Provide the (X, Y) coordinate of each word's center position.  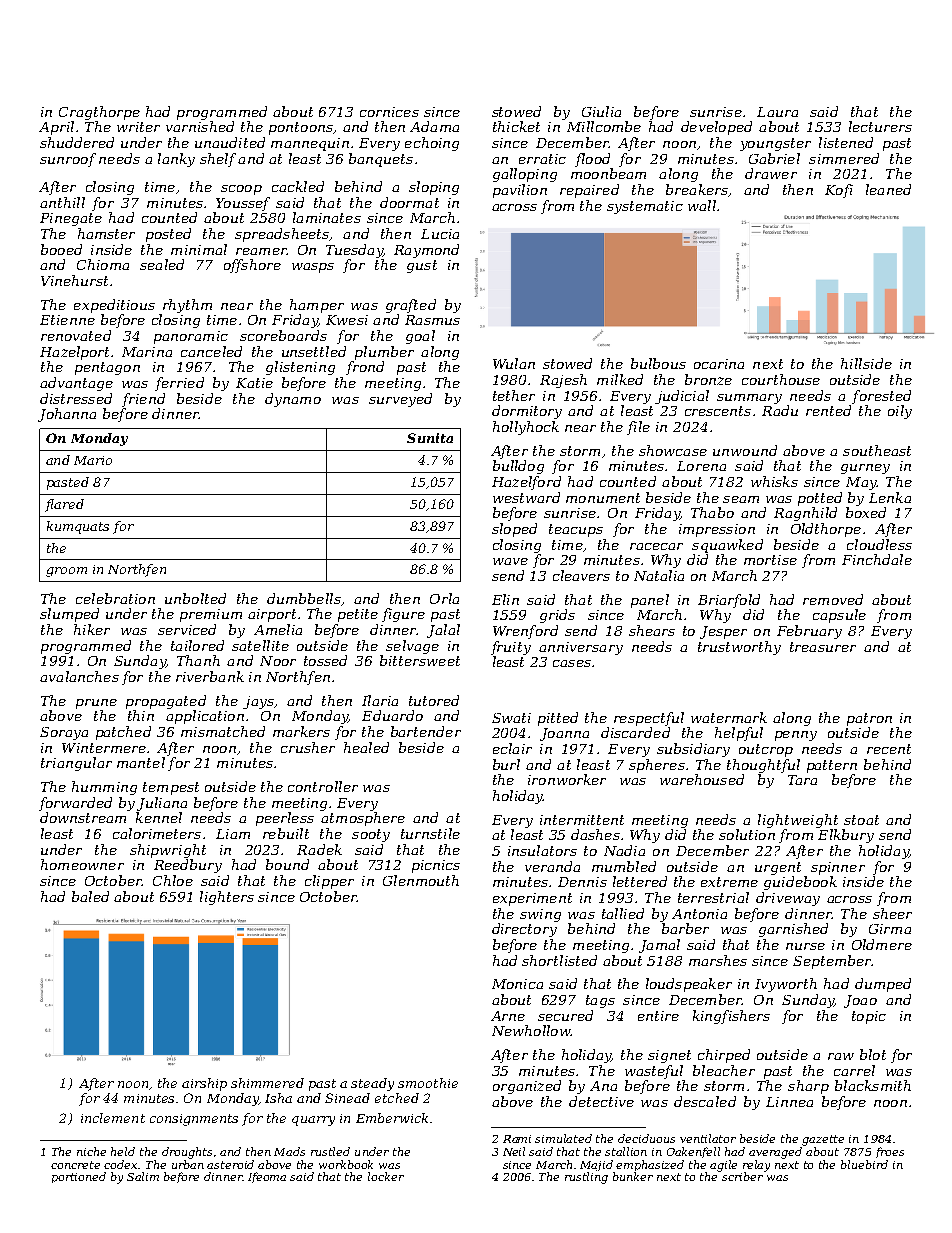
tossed (325, 660)
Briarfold (729, 601)
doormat (409, 202)
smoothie (428, 1083)
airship (204, 1084)
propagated (166, 702)
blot (873, 1054)
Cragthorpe (99, 113)
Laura (777, 112)
